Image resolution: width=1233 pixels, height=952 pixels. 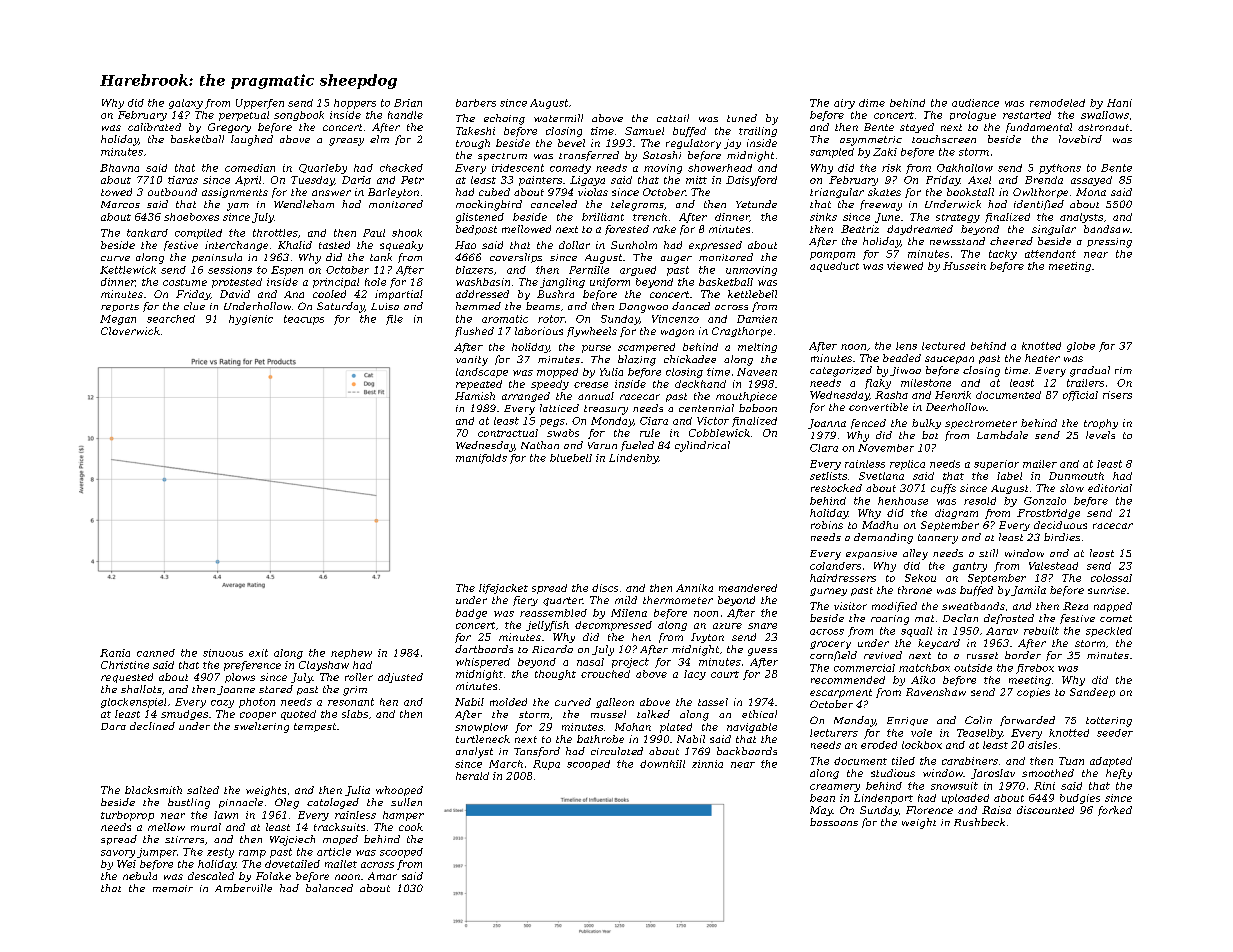 I want to click on Dongwoo, so click(x=643, y=308).
